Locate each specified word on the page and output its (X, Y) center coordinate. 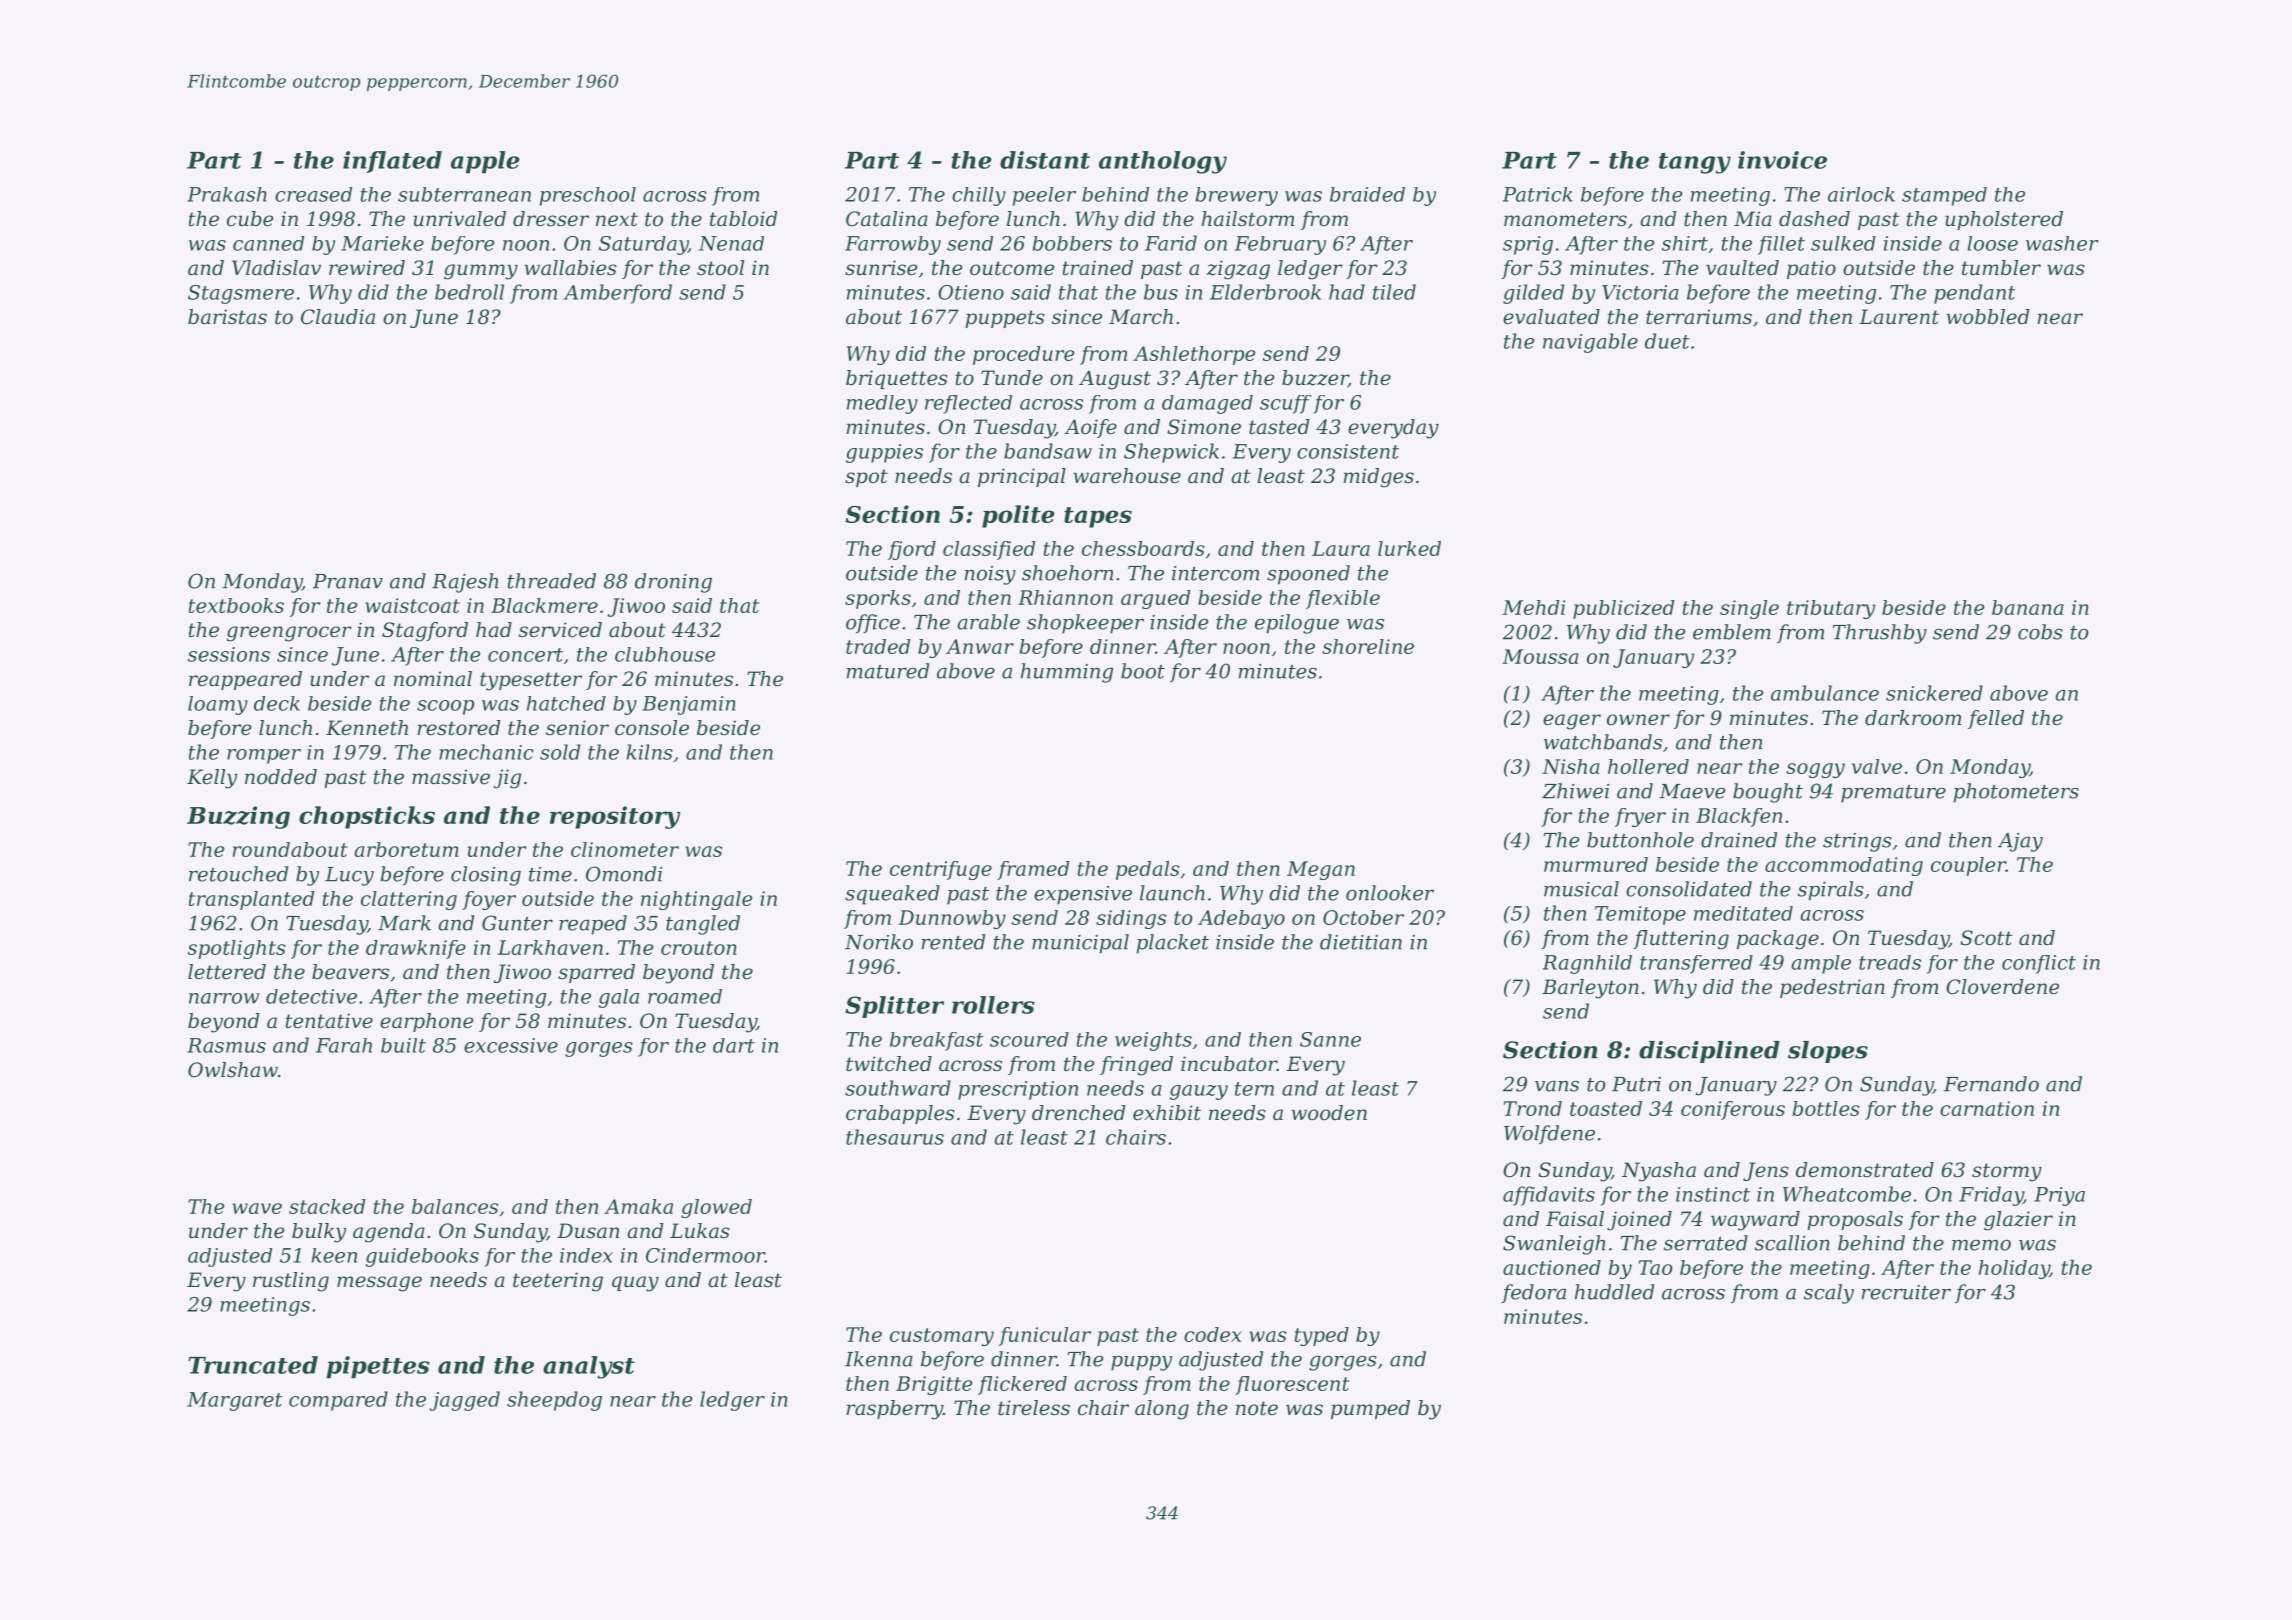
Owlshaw (233, 1070)
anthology (1163, 162)
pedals (1148, 870)
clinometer (625, 849)
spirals (1831, 891)
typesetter (531, 681)
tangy (1695, 163)
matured (888, 671)
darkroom (1913, 718)
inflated (392, 162)
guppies (884, 453)
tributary (1831, 609)
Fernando (1991, 1084)
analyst (589, 1367)
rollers (993, 1005)
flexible (1343, 599)
